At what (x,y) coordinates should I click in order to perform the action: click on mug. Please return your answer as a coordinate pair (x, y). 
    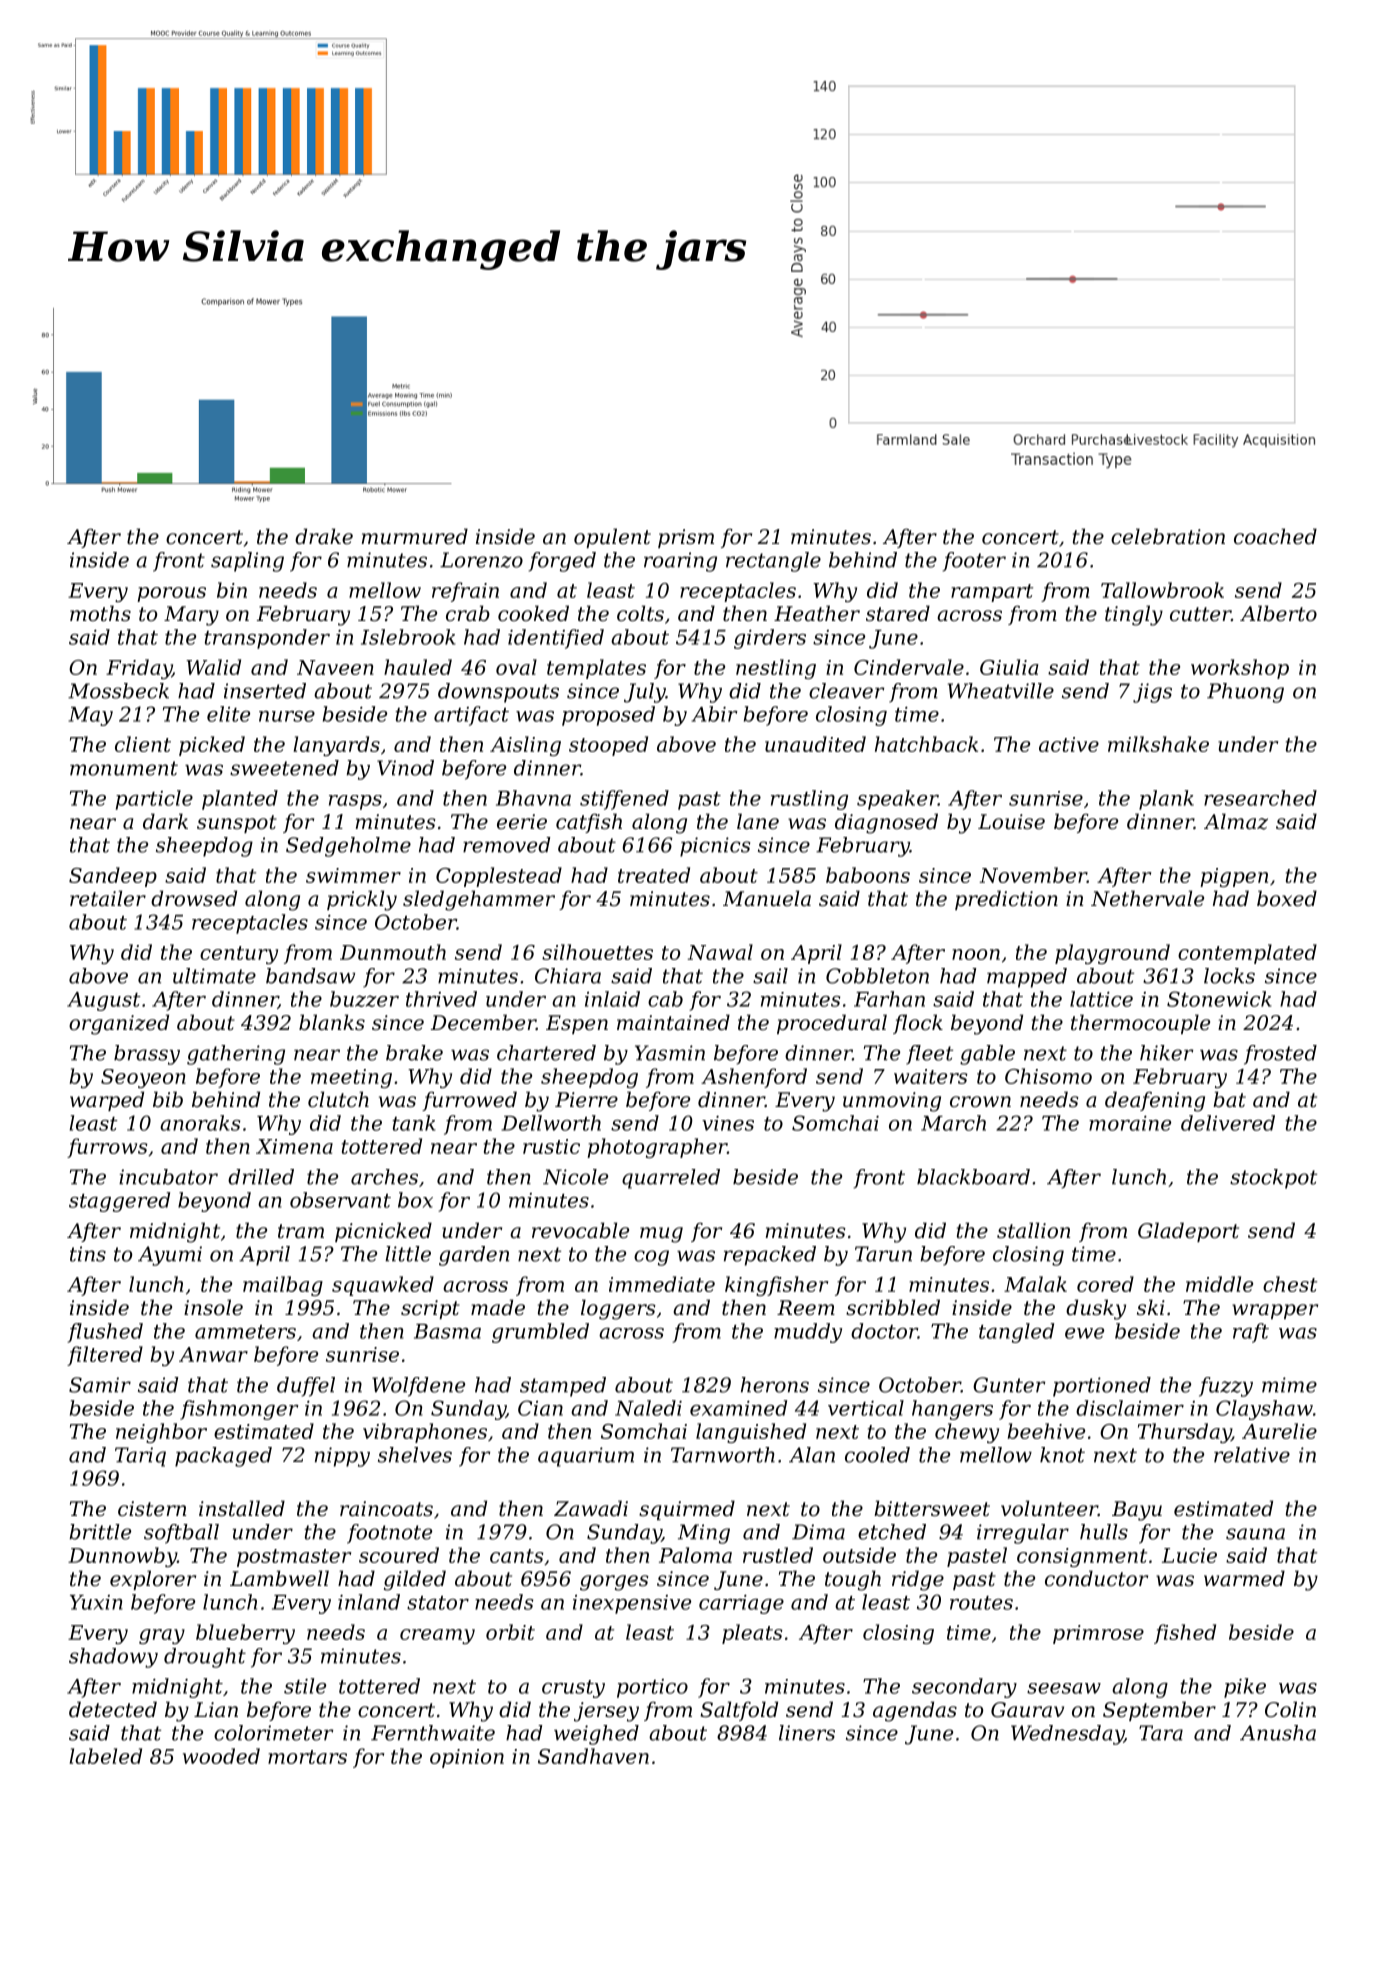
    Looking at the image, I should click on (661, 1235).
